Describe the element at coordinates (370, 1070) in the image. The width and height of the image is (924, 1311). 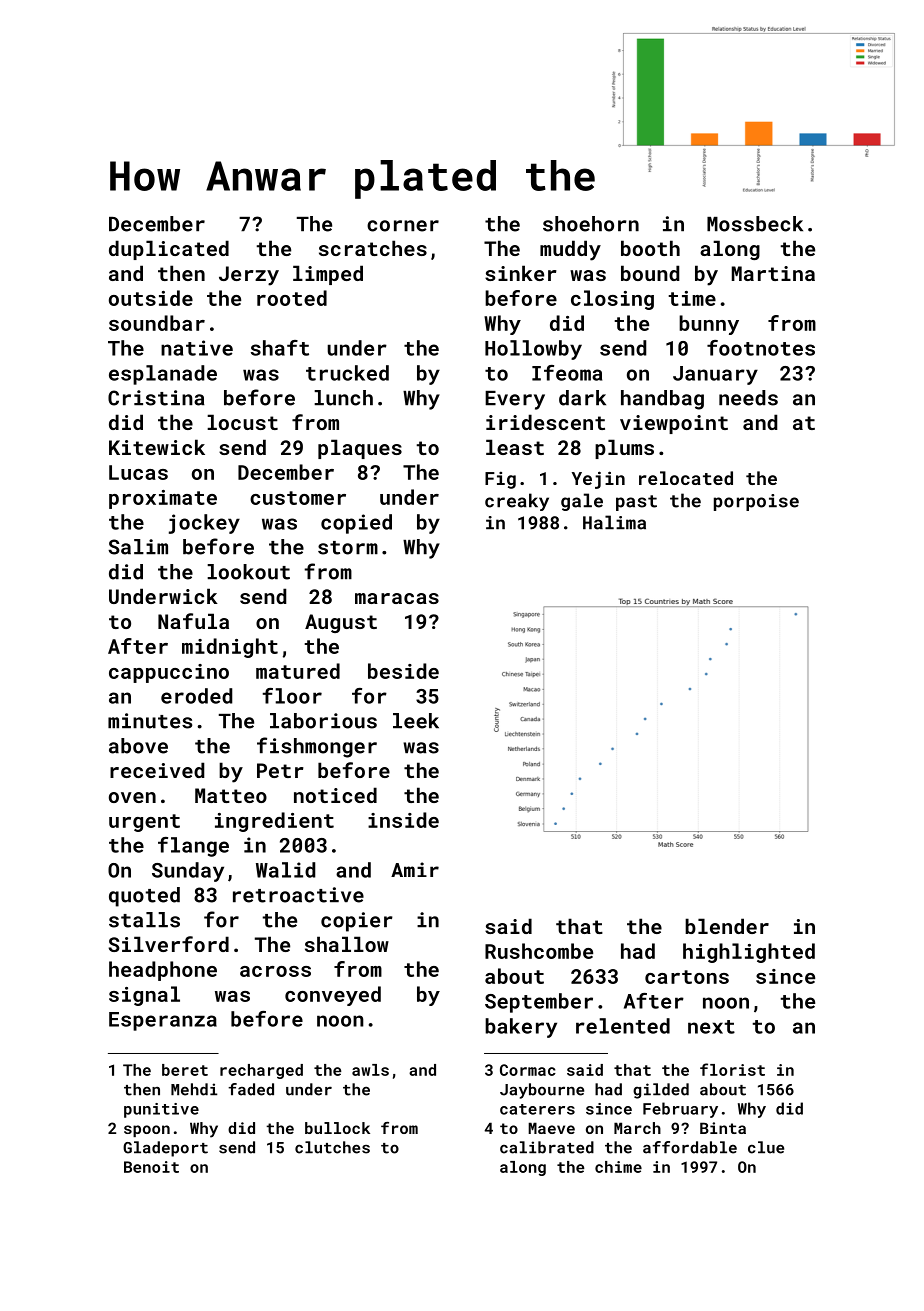
I see `awls` at that location.
